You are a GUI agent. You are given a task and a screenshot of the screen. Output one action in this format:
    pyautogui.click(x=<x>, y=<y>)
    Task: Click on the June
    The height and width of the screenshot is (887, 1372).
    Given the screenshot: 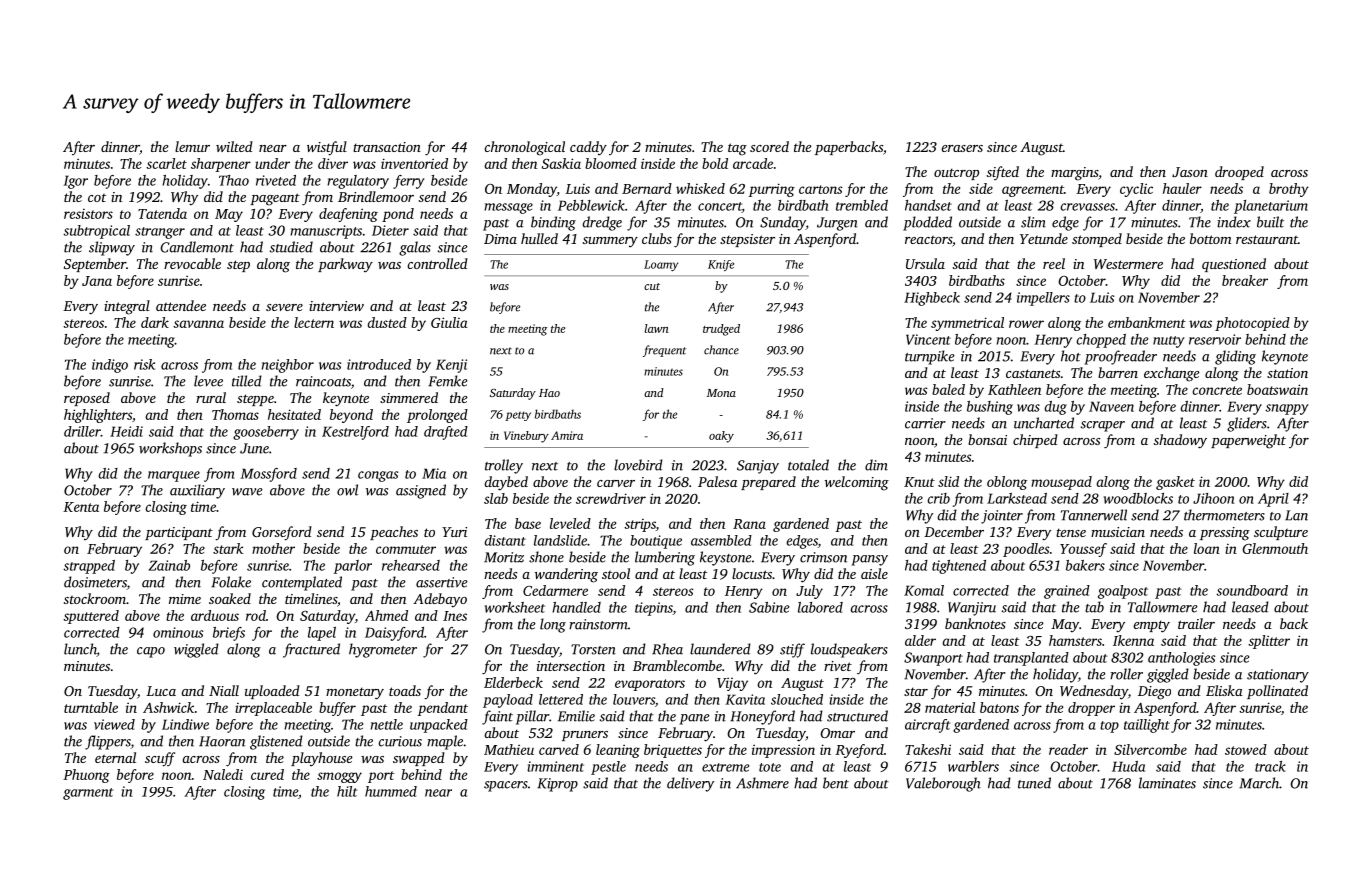 What is the action you would take?
    pyautogui.click(x=254, y=448)
